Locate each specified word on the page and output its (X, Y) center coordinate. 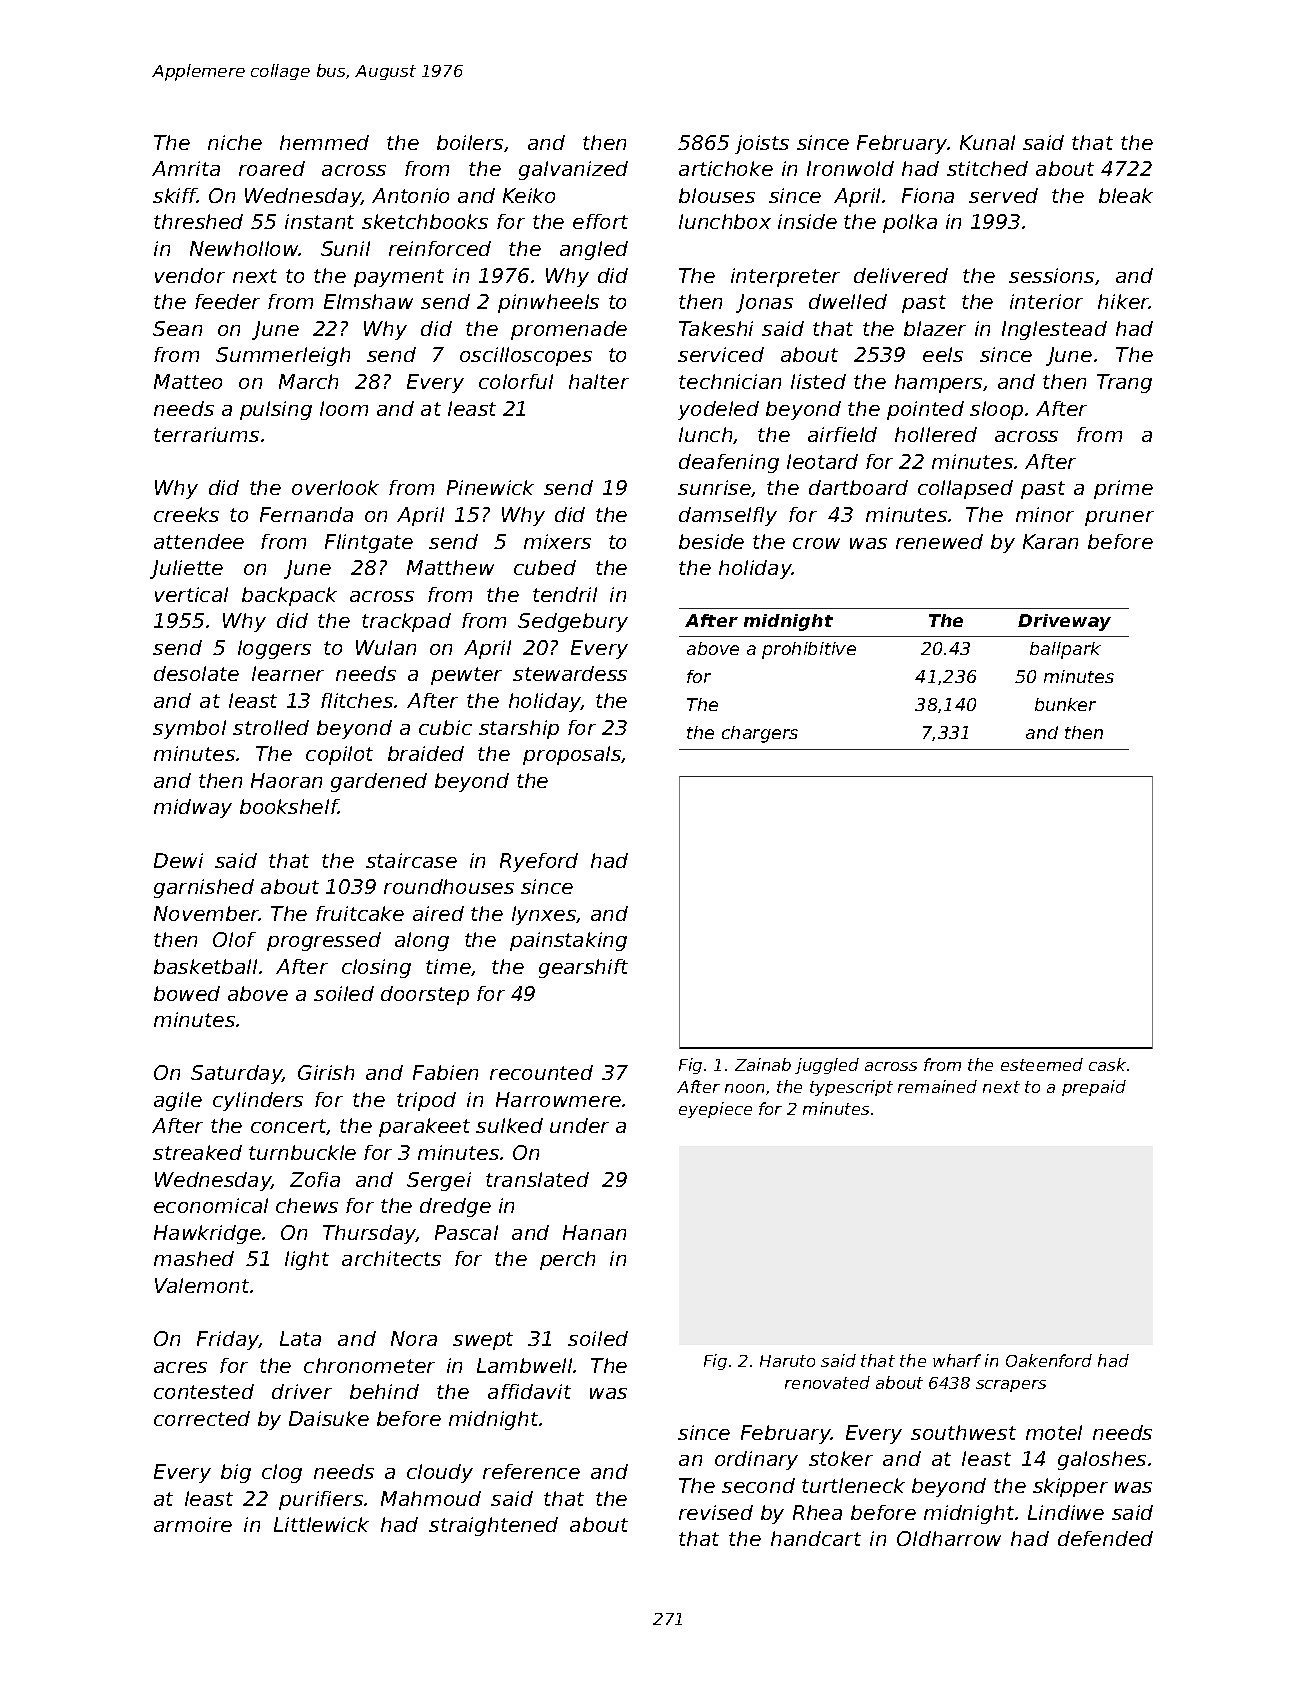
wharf (957, 1360)
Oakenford (1049, 1360)
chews (307, 1205)
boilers (470, 142)
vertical (191, 594)
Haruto (787, 1361)
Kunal (987, 142)
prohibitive (809, 650)
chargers (760, 734)
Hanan (594, 1232)
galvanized (573, 170)
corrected (202, 1418)
